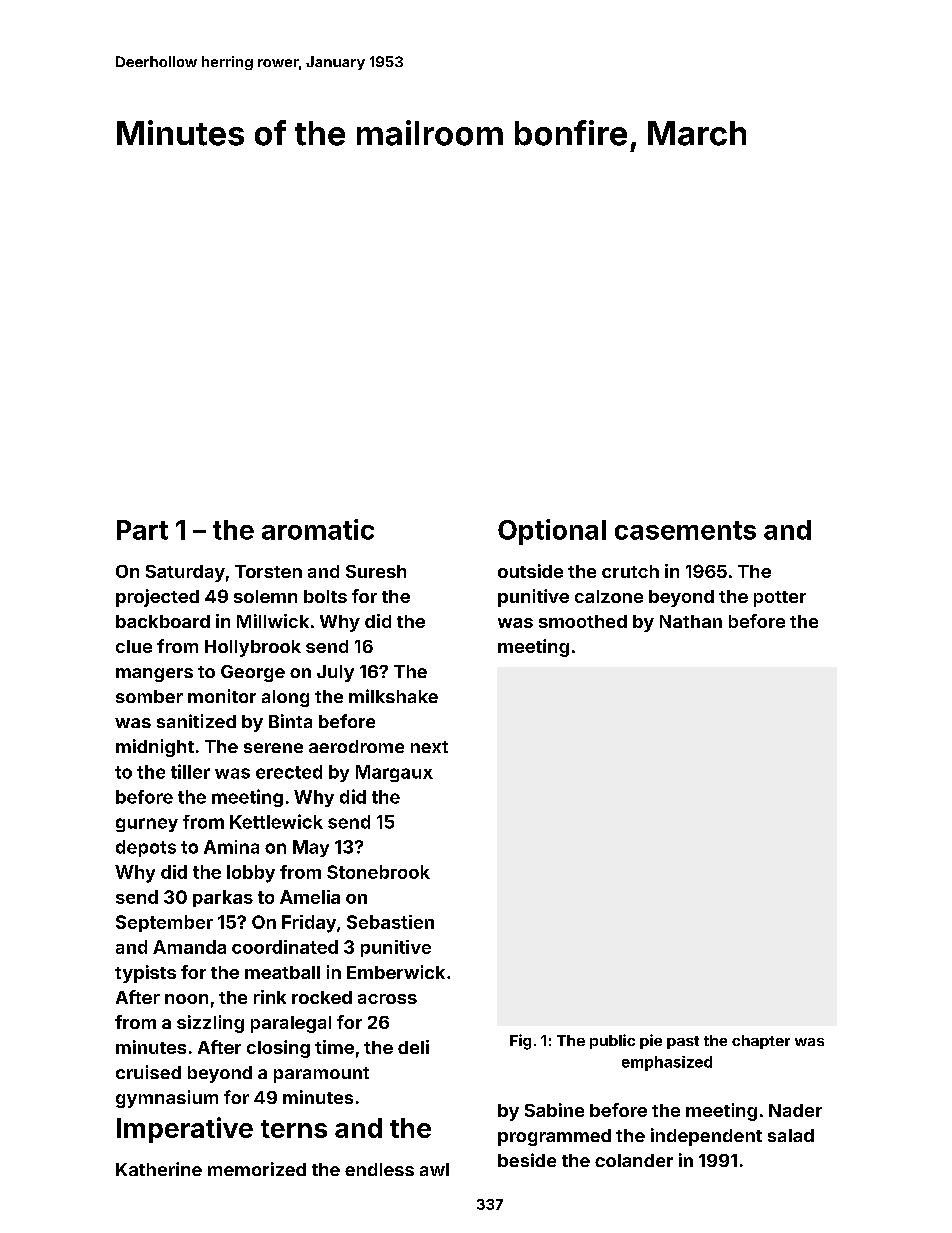 The image size is (952, 1233). What do you see at coordinates (552, 532) in the screenshot?
I see `Optional` at bounding box center [552, 532].
